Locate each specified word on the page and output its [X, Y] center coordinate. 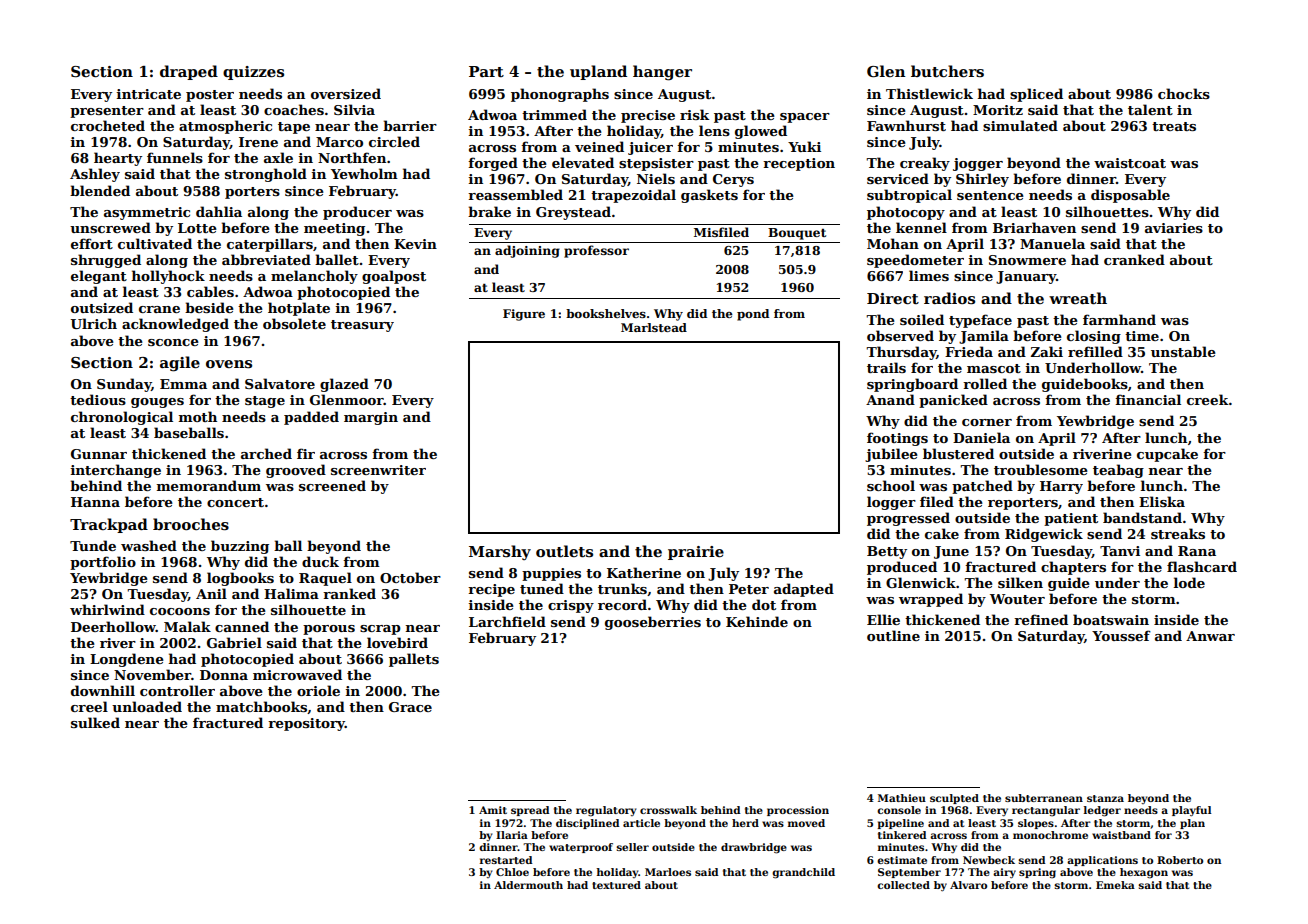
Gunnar [99, 454]
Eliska [1162, 501]
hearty [118, 159]
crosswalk [668, 810]
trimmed [554, 114]
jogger [978, 164]
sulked [95, 722]
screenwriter [378, 470]
